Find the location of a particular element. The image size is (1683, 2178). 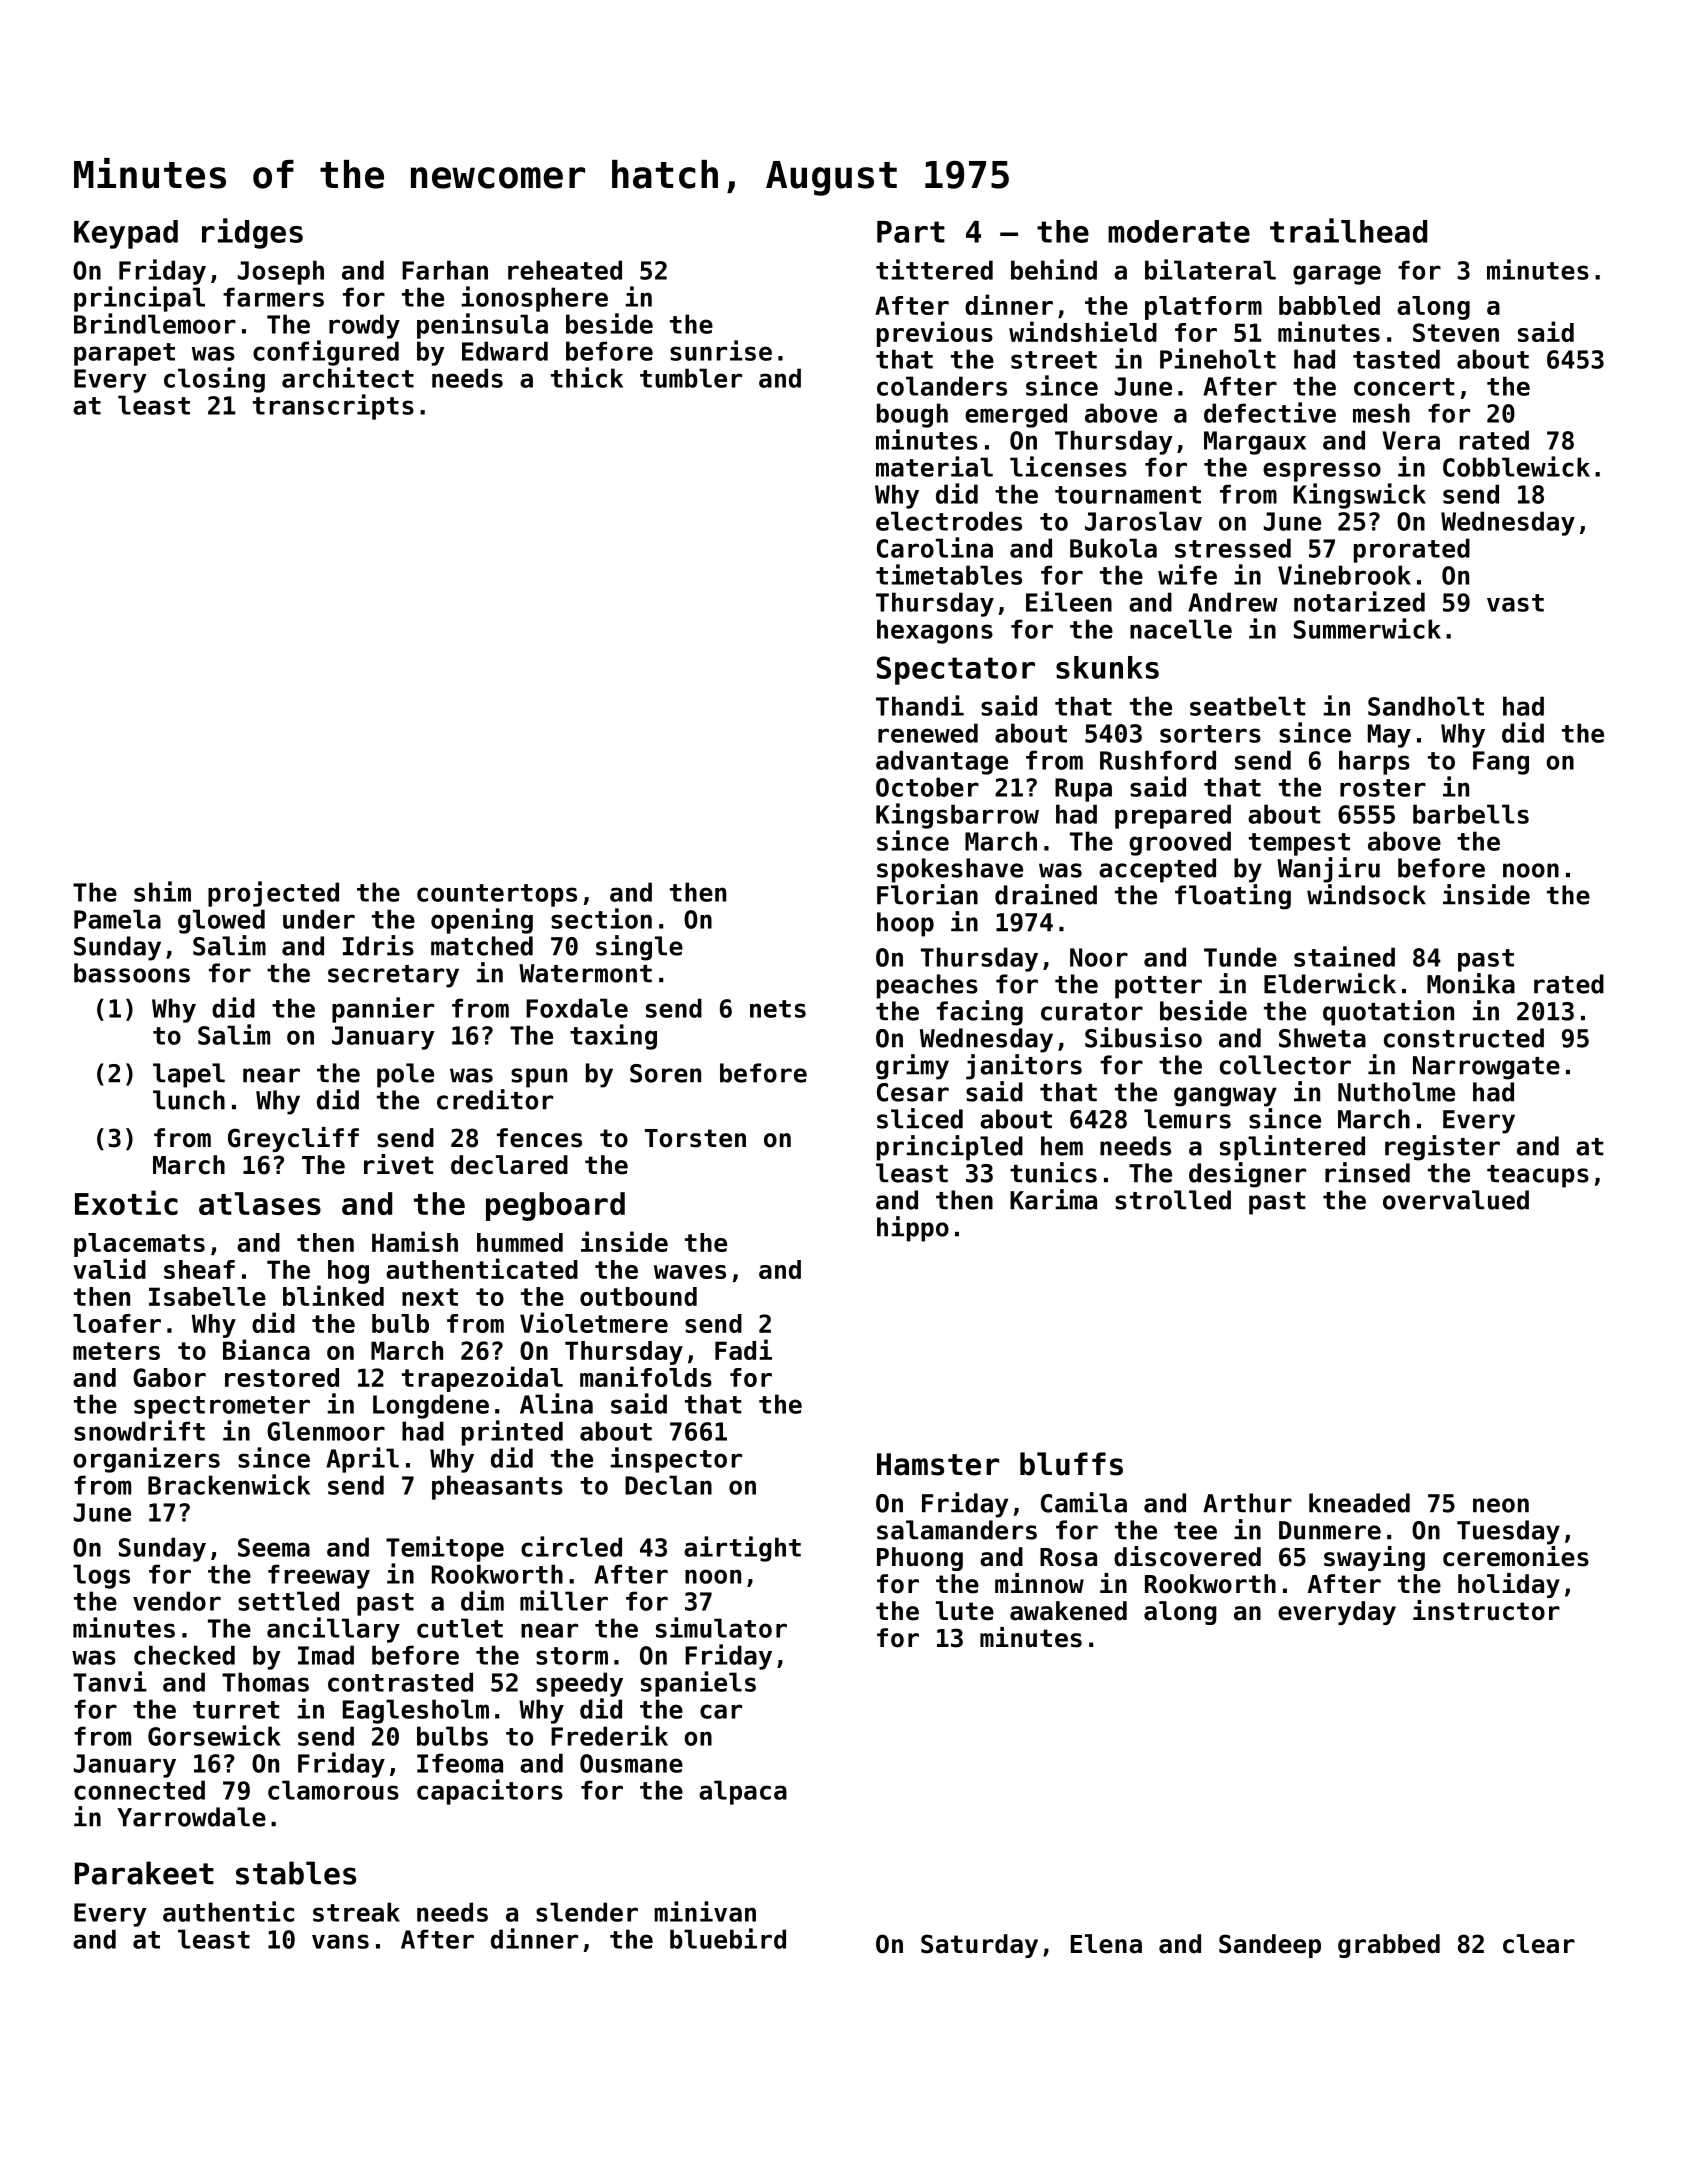

transcripts is located at coordinates (333, 407).
